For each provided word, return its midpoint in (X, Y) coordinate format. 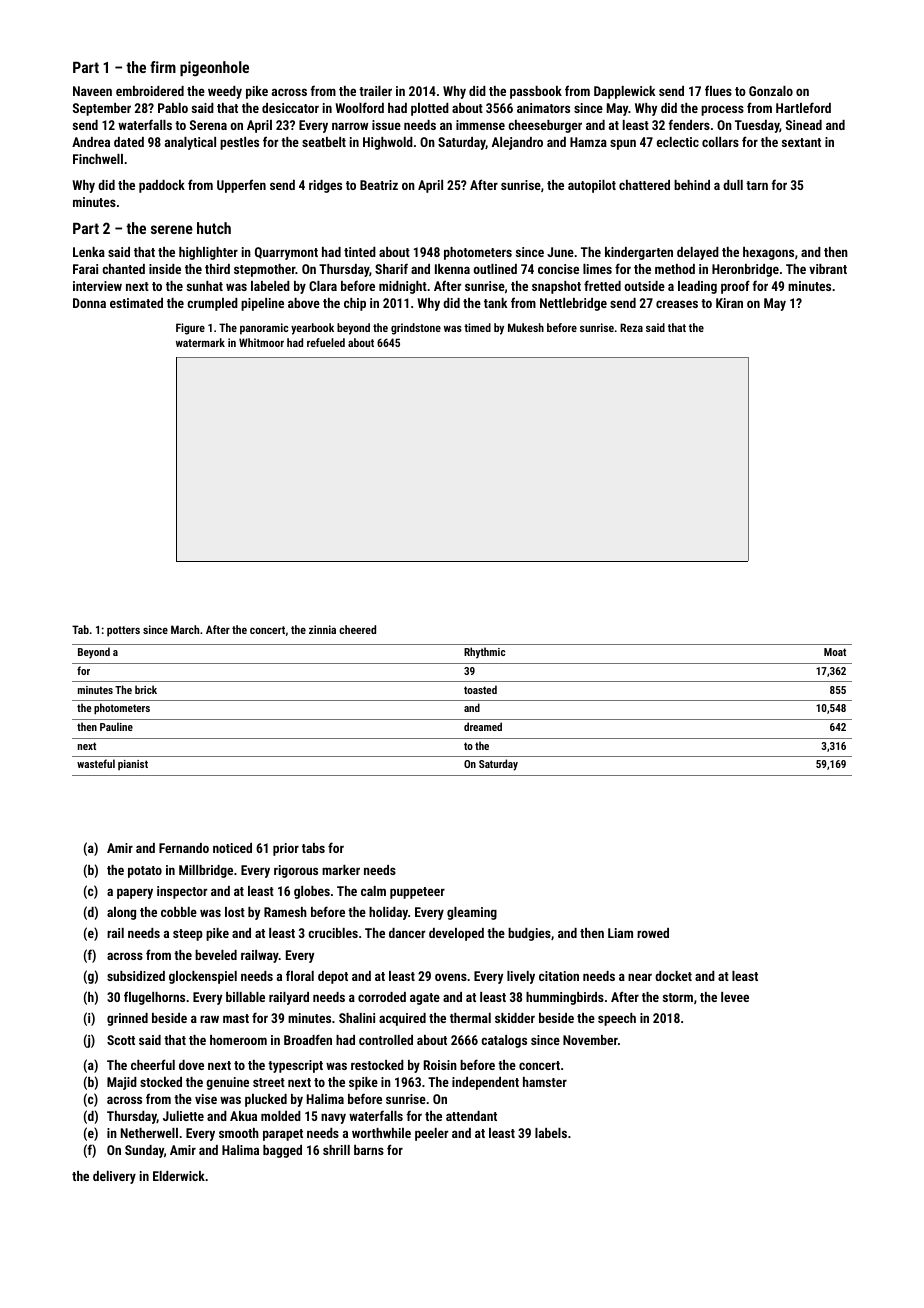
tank (495, 303)
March (185, 629)
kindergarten (639, 253)
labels (551, 1133)
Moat (835, 652)
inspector (182, 892)
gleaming (472, 913)
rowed (653, 933)
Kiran (729, 303)
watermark (200, 342)
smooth (239, 1133)
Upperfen (241, 186)
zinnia (322, 629)
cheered (357, 629)
